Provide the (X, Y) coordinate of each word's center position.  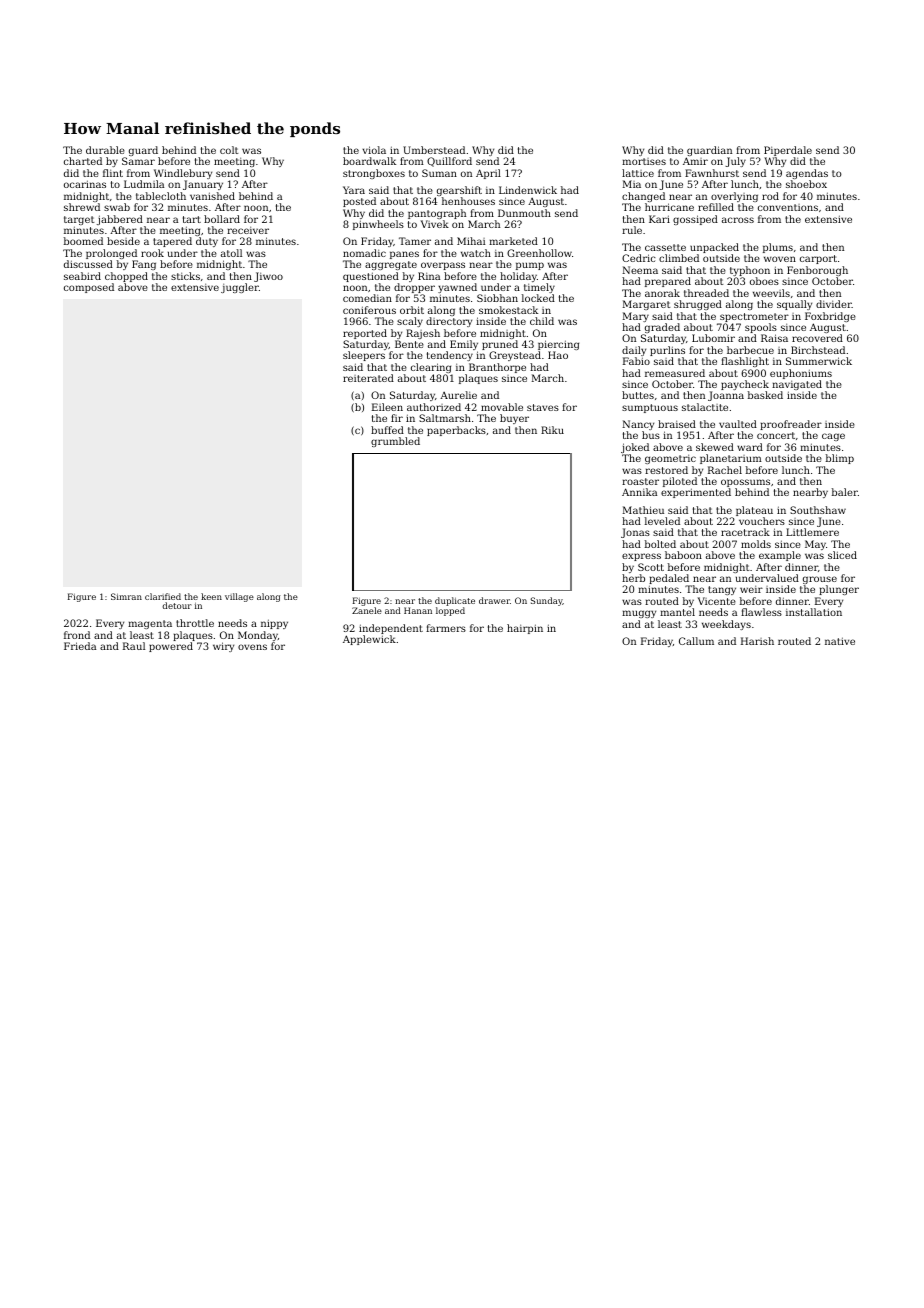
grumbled (395, 442)
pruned (500, 346)
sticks (185, 276)
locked (538, 298)
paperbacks (456, 431)
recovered (817, 338)
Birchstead (818, 350)
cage (833, 437)
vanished (212, 196)
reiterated (368, 378)
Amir (695, 161)
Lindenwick (528, 190)
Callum (696, 641)
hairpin (525, 629)
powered (171, 647)
